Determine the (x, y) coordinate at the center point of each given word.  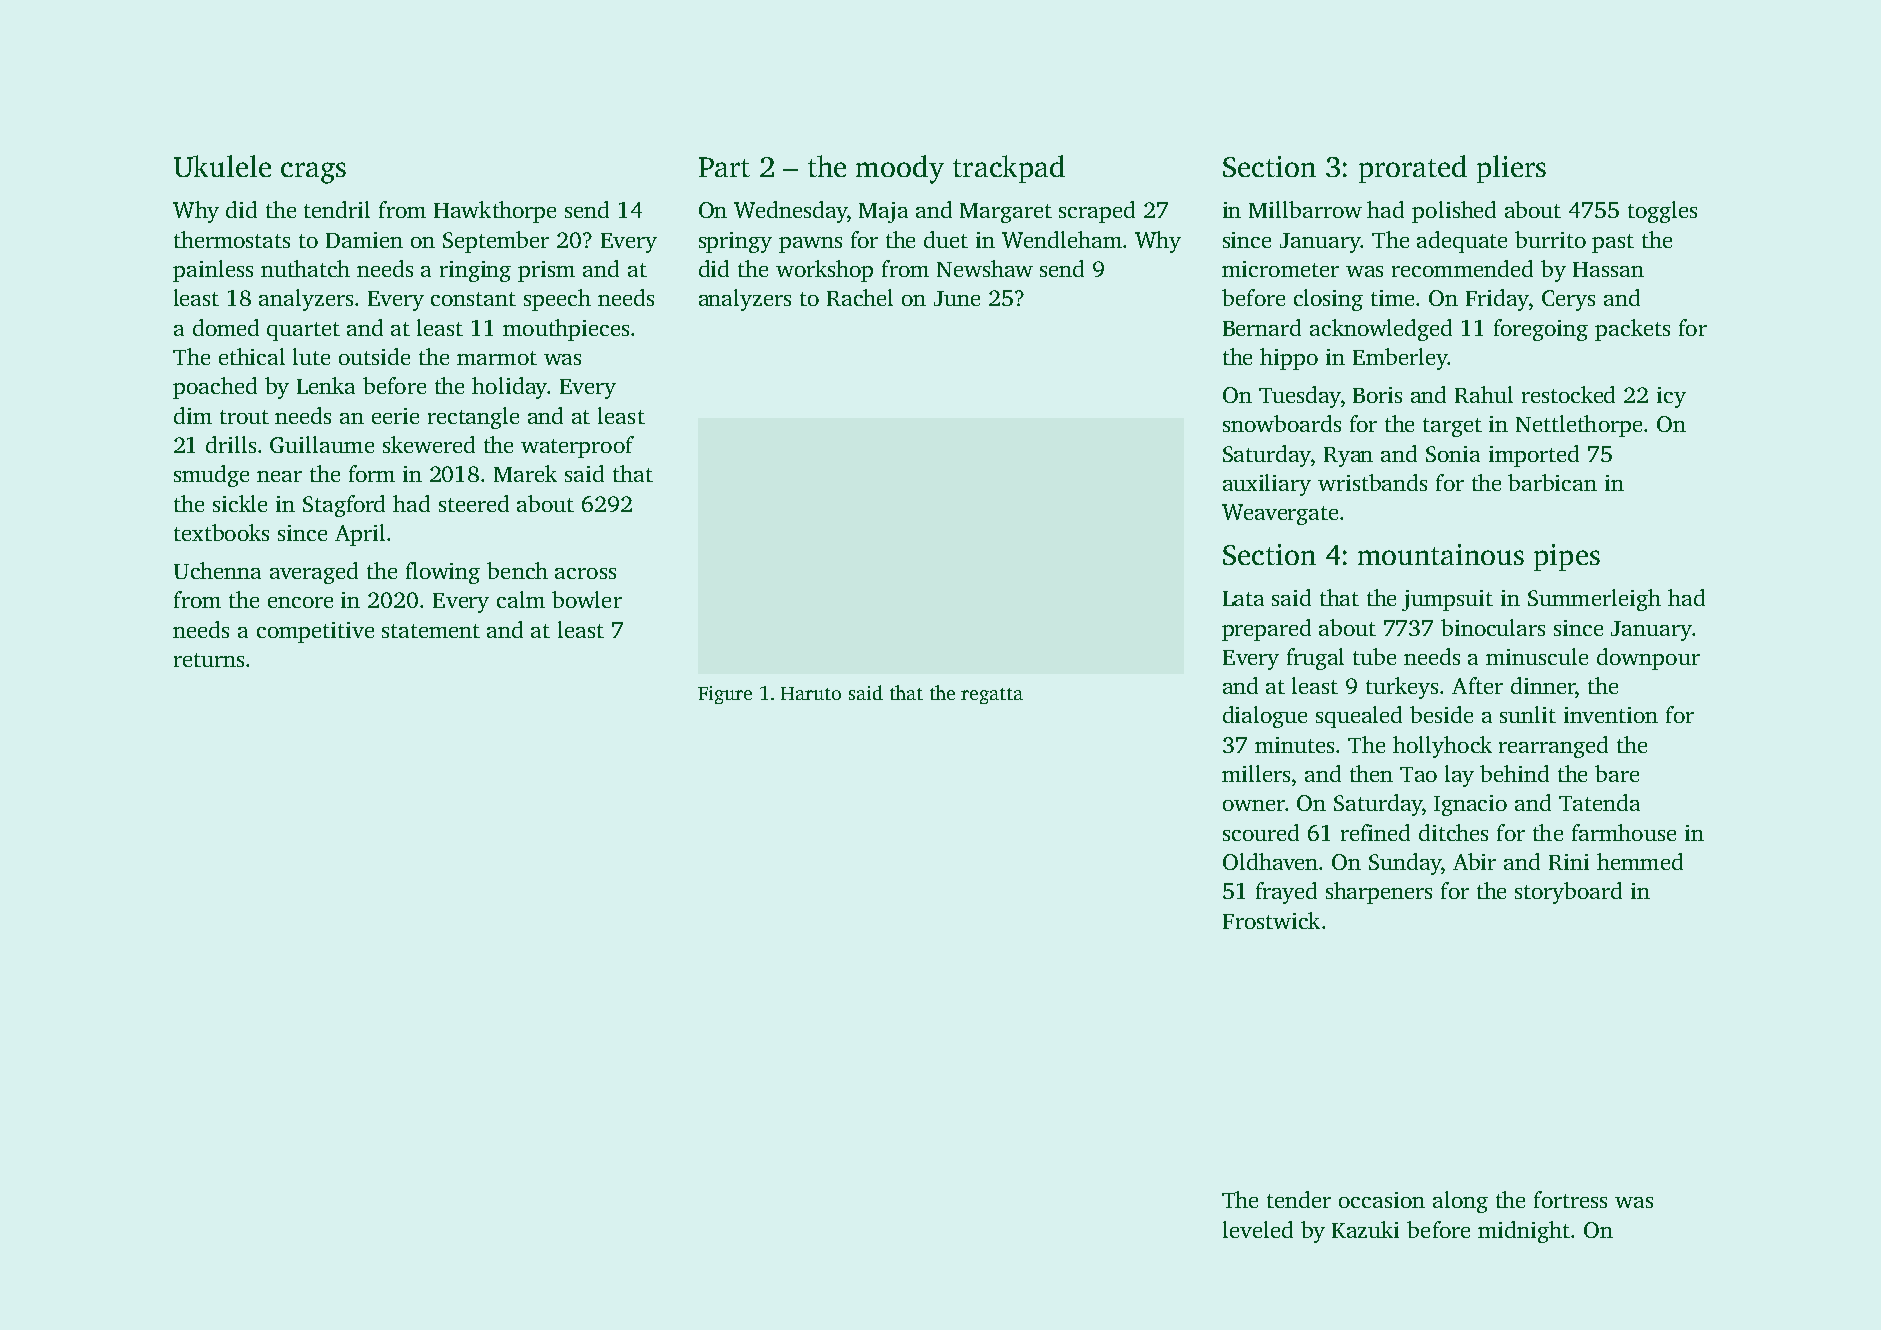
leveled (1258, 1229)
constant (473, 299)
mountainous (1441, 554)
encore (300, 602)
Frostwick (1271, 920)
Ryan (1348, 457)
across (585, 573)
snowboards (1282, 423)
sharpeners (1379, 893)
